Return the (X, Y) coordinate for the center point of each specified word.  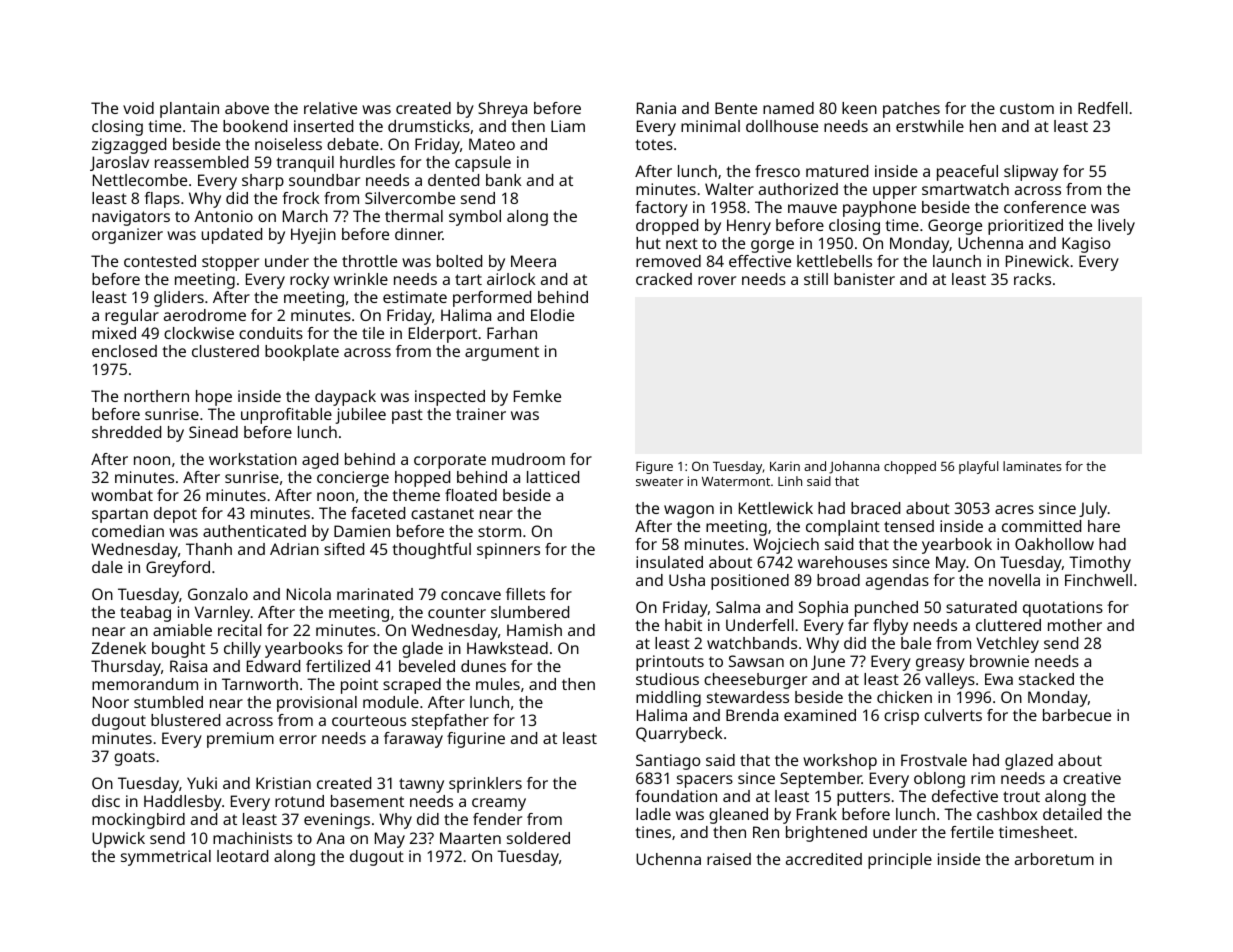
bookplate (302, 353)
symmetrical (166, 858)
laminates (1032, 466)
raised (729, 859)
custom (1027, 108)
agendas (897, 582)
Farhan (512, 333)
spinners (508, 551)
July (1093, 510)
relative (330, 108)
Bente (736, 108)
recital (240, 630)
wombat (122, 495)
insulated (669, 562)
